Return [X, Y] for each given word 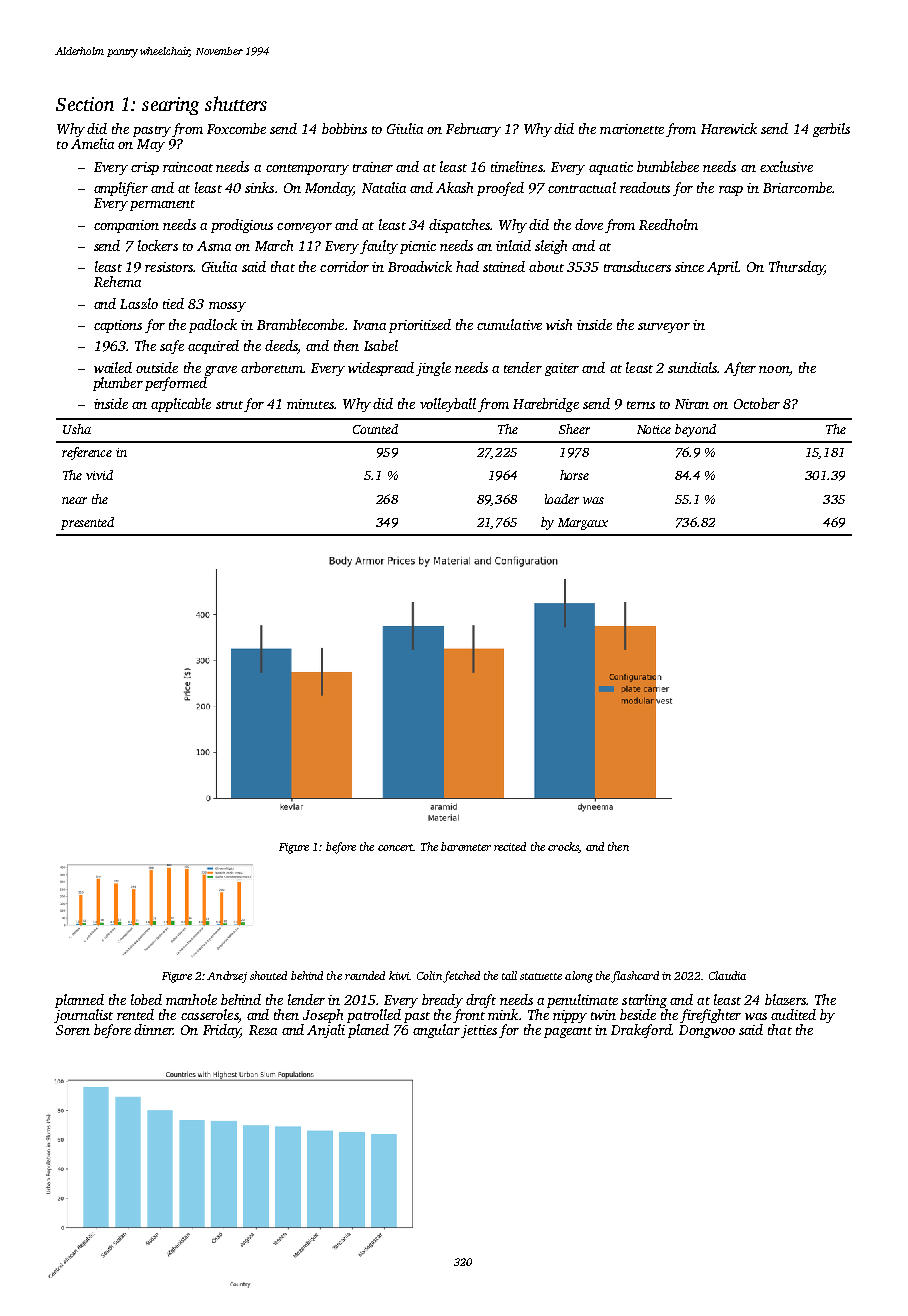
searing [170, 106]
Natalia [384, 187]
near [74, 500]
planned [79, 1001]
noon [774, 369]
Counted [375, 429]
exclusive [786, 166]
